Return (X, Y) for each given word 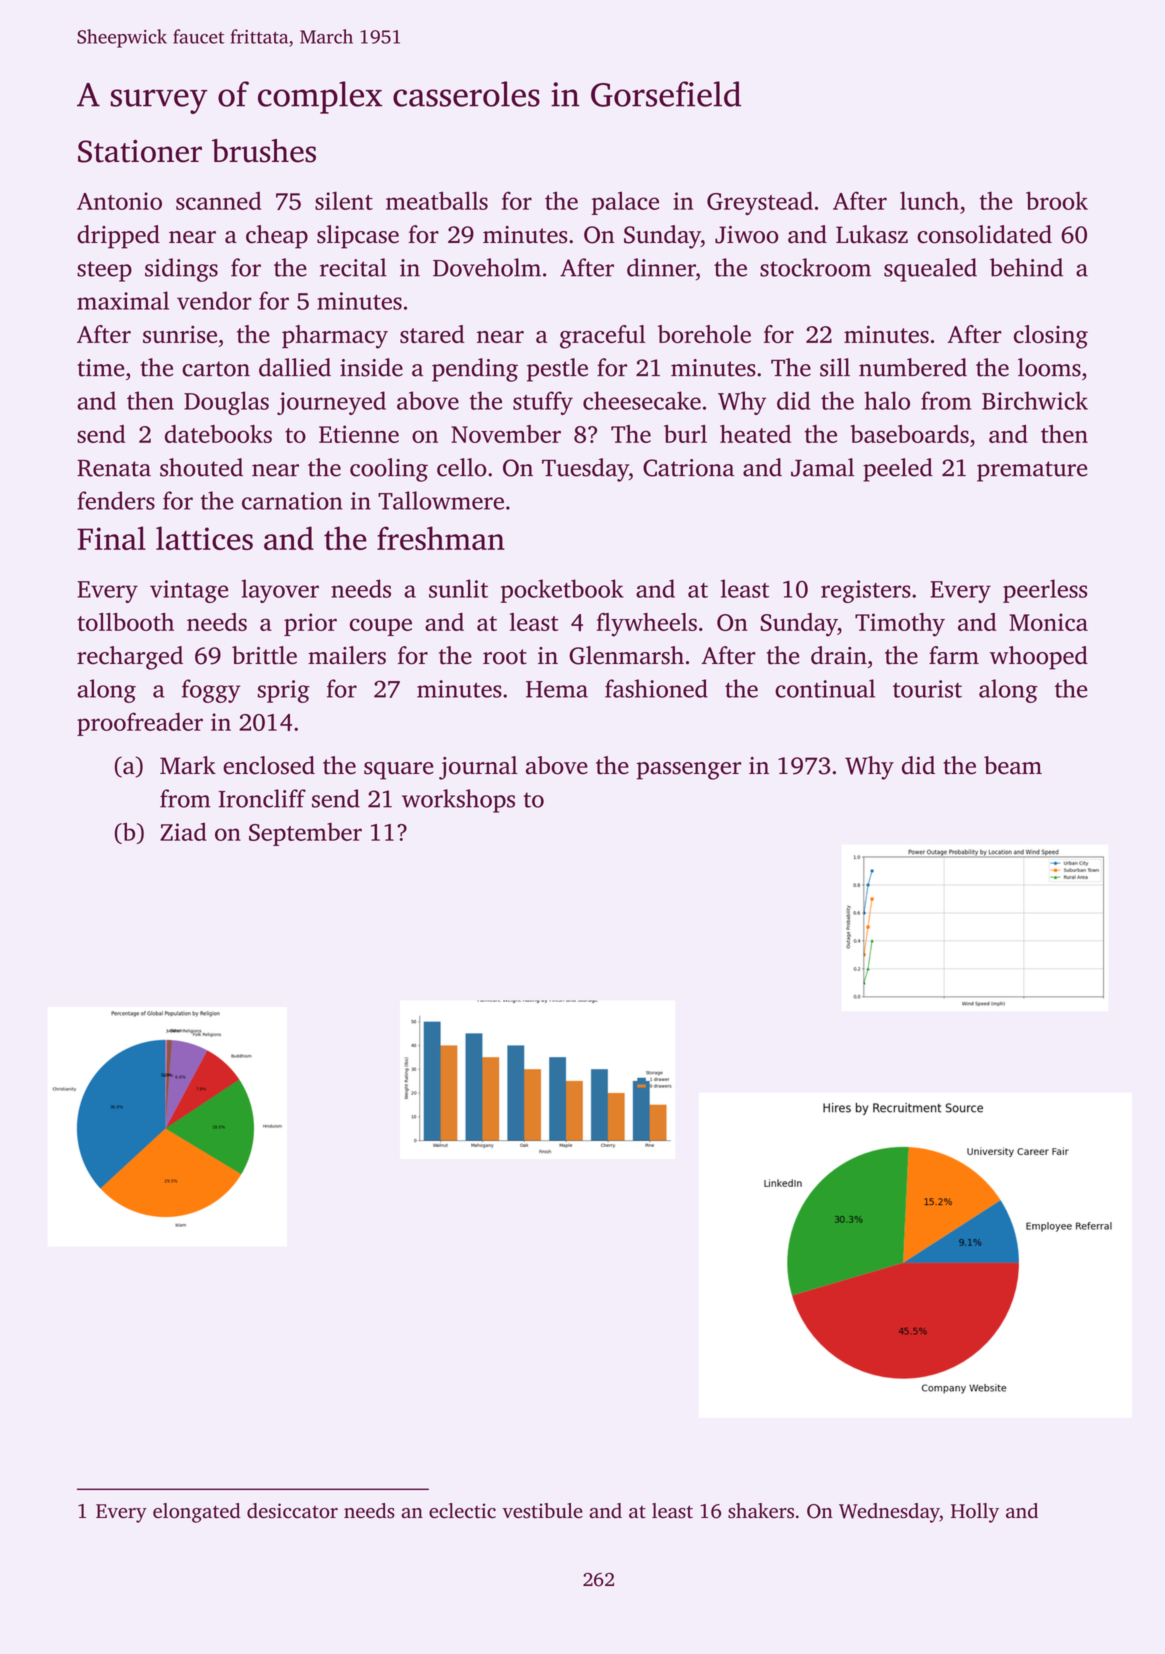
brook (1057, 200)
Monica (1048, 622)
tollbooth (125, 622)
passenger (689, 771)
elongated (197, 1513)
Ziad (183, 831)
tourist (927, 689)
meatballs (437, 200)
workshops (458, 801)
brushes (264, 151)
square (398, 771)
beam (1013, 765)
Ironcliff (262, 798)
